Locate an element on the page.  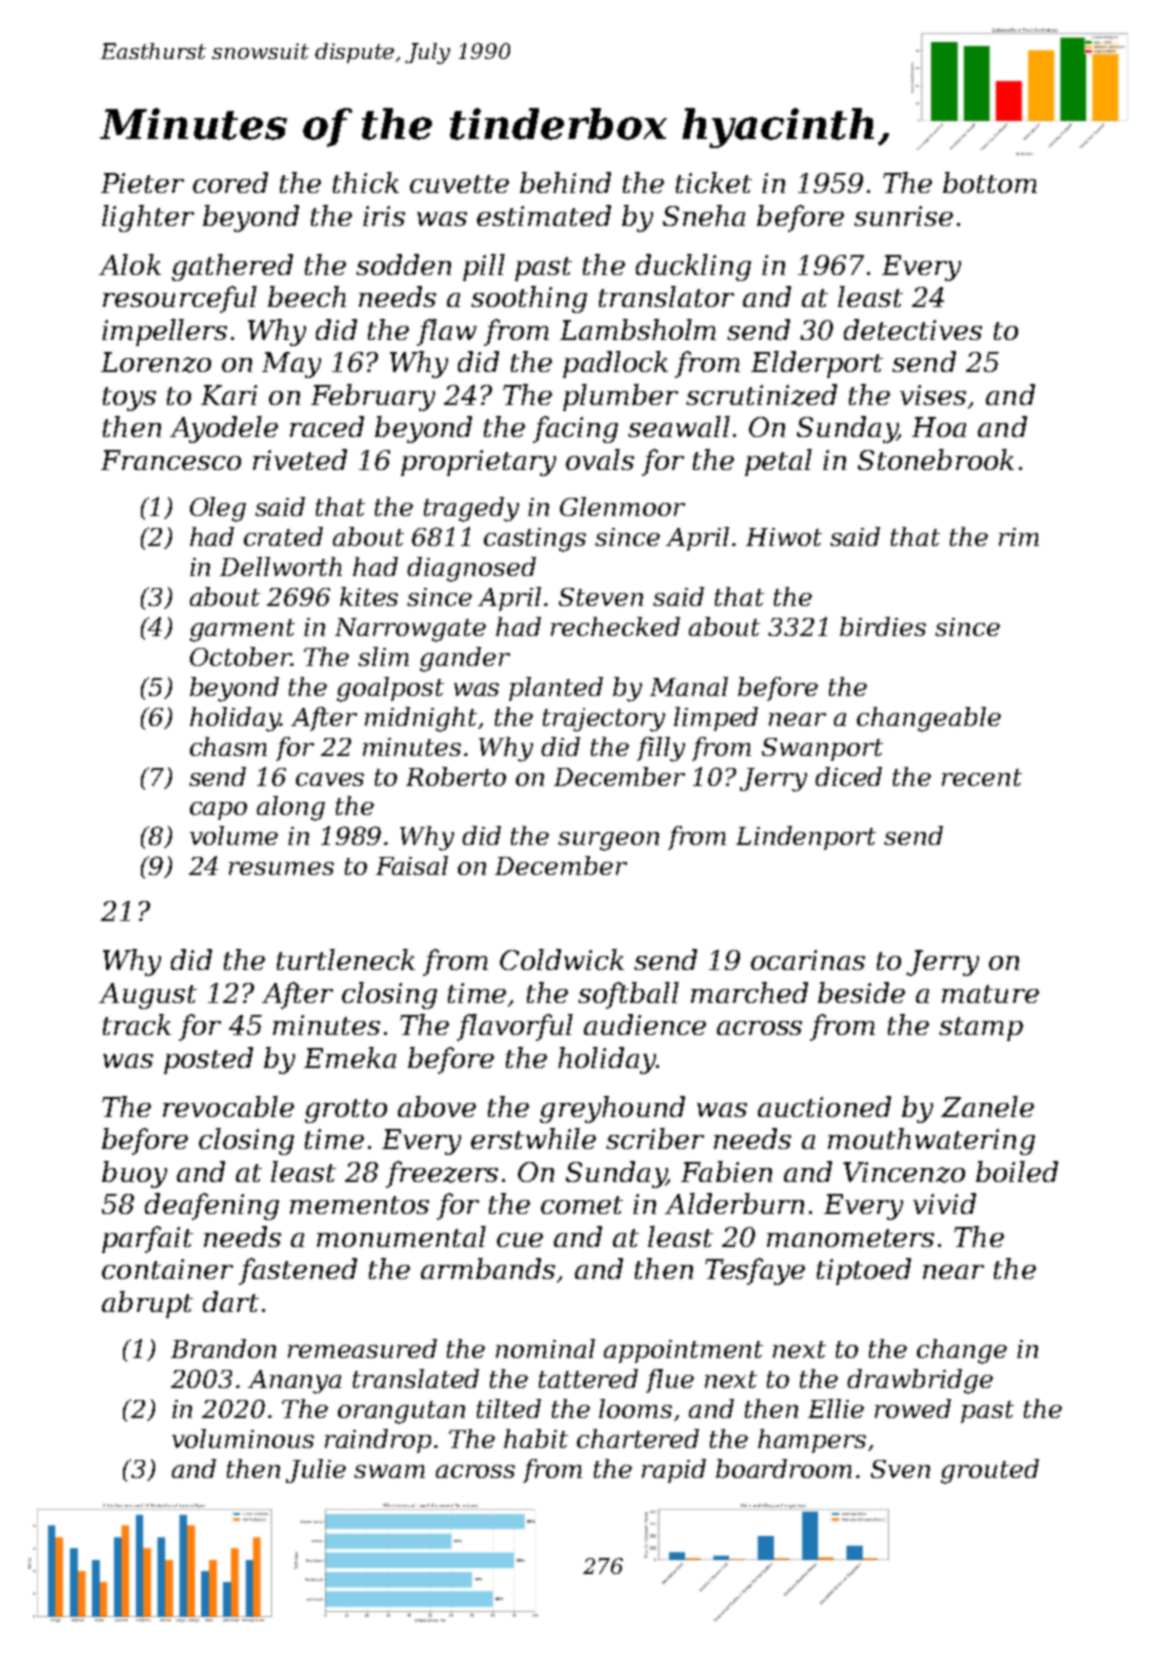
deafening is located at coordinates (212, 1206).
